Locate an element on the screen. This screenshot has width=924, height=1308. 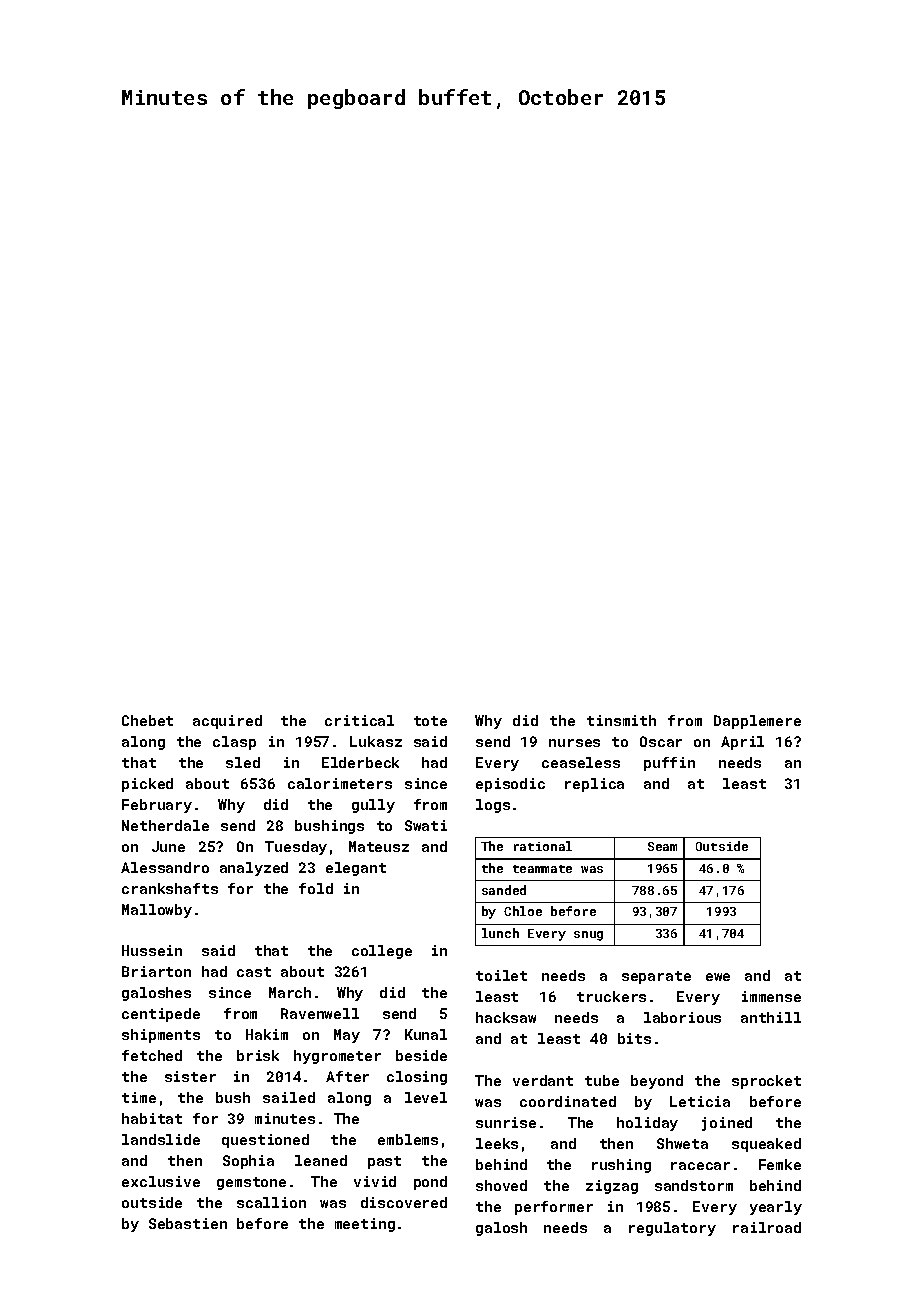
anthill is located at coordinates (771, 1017).
